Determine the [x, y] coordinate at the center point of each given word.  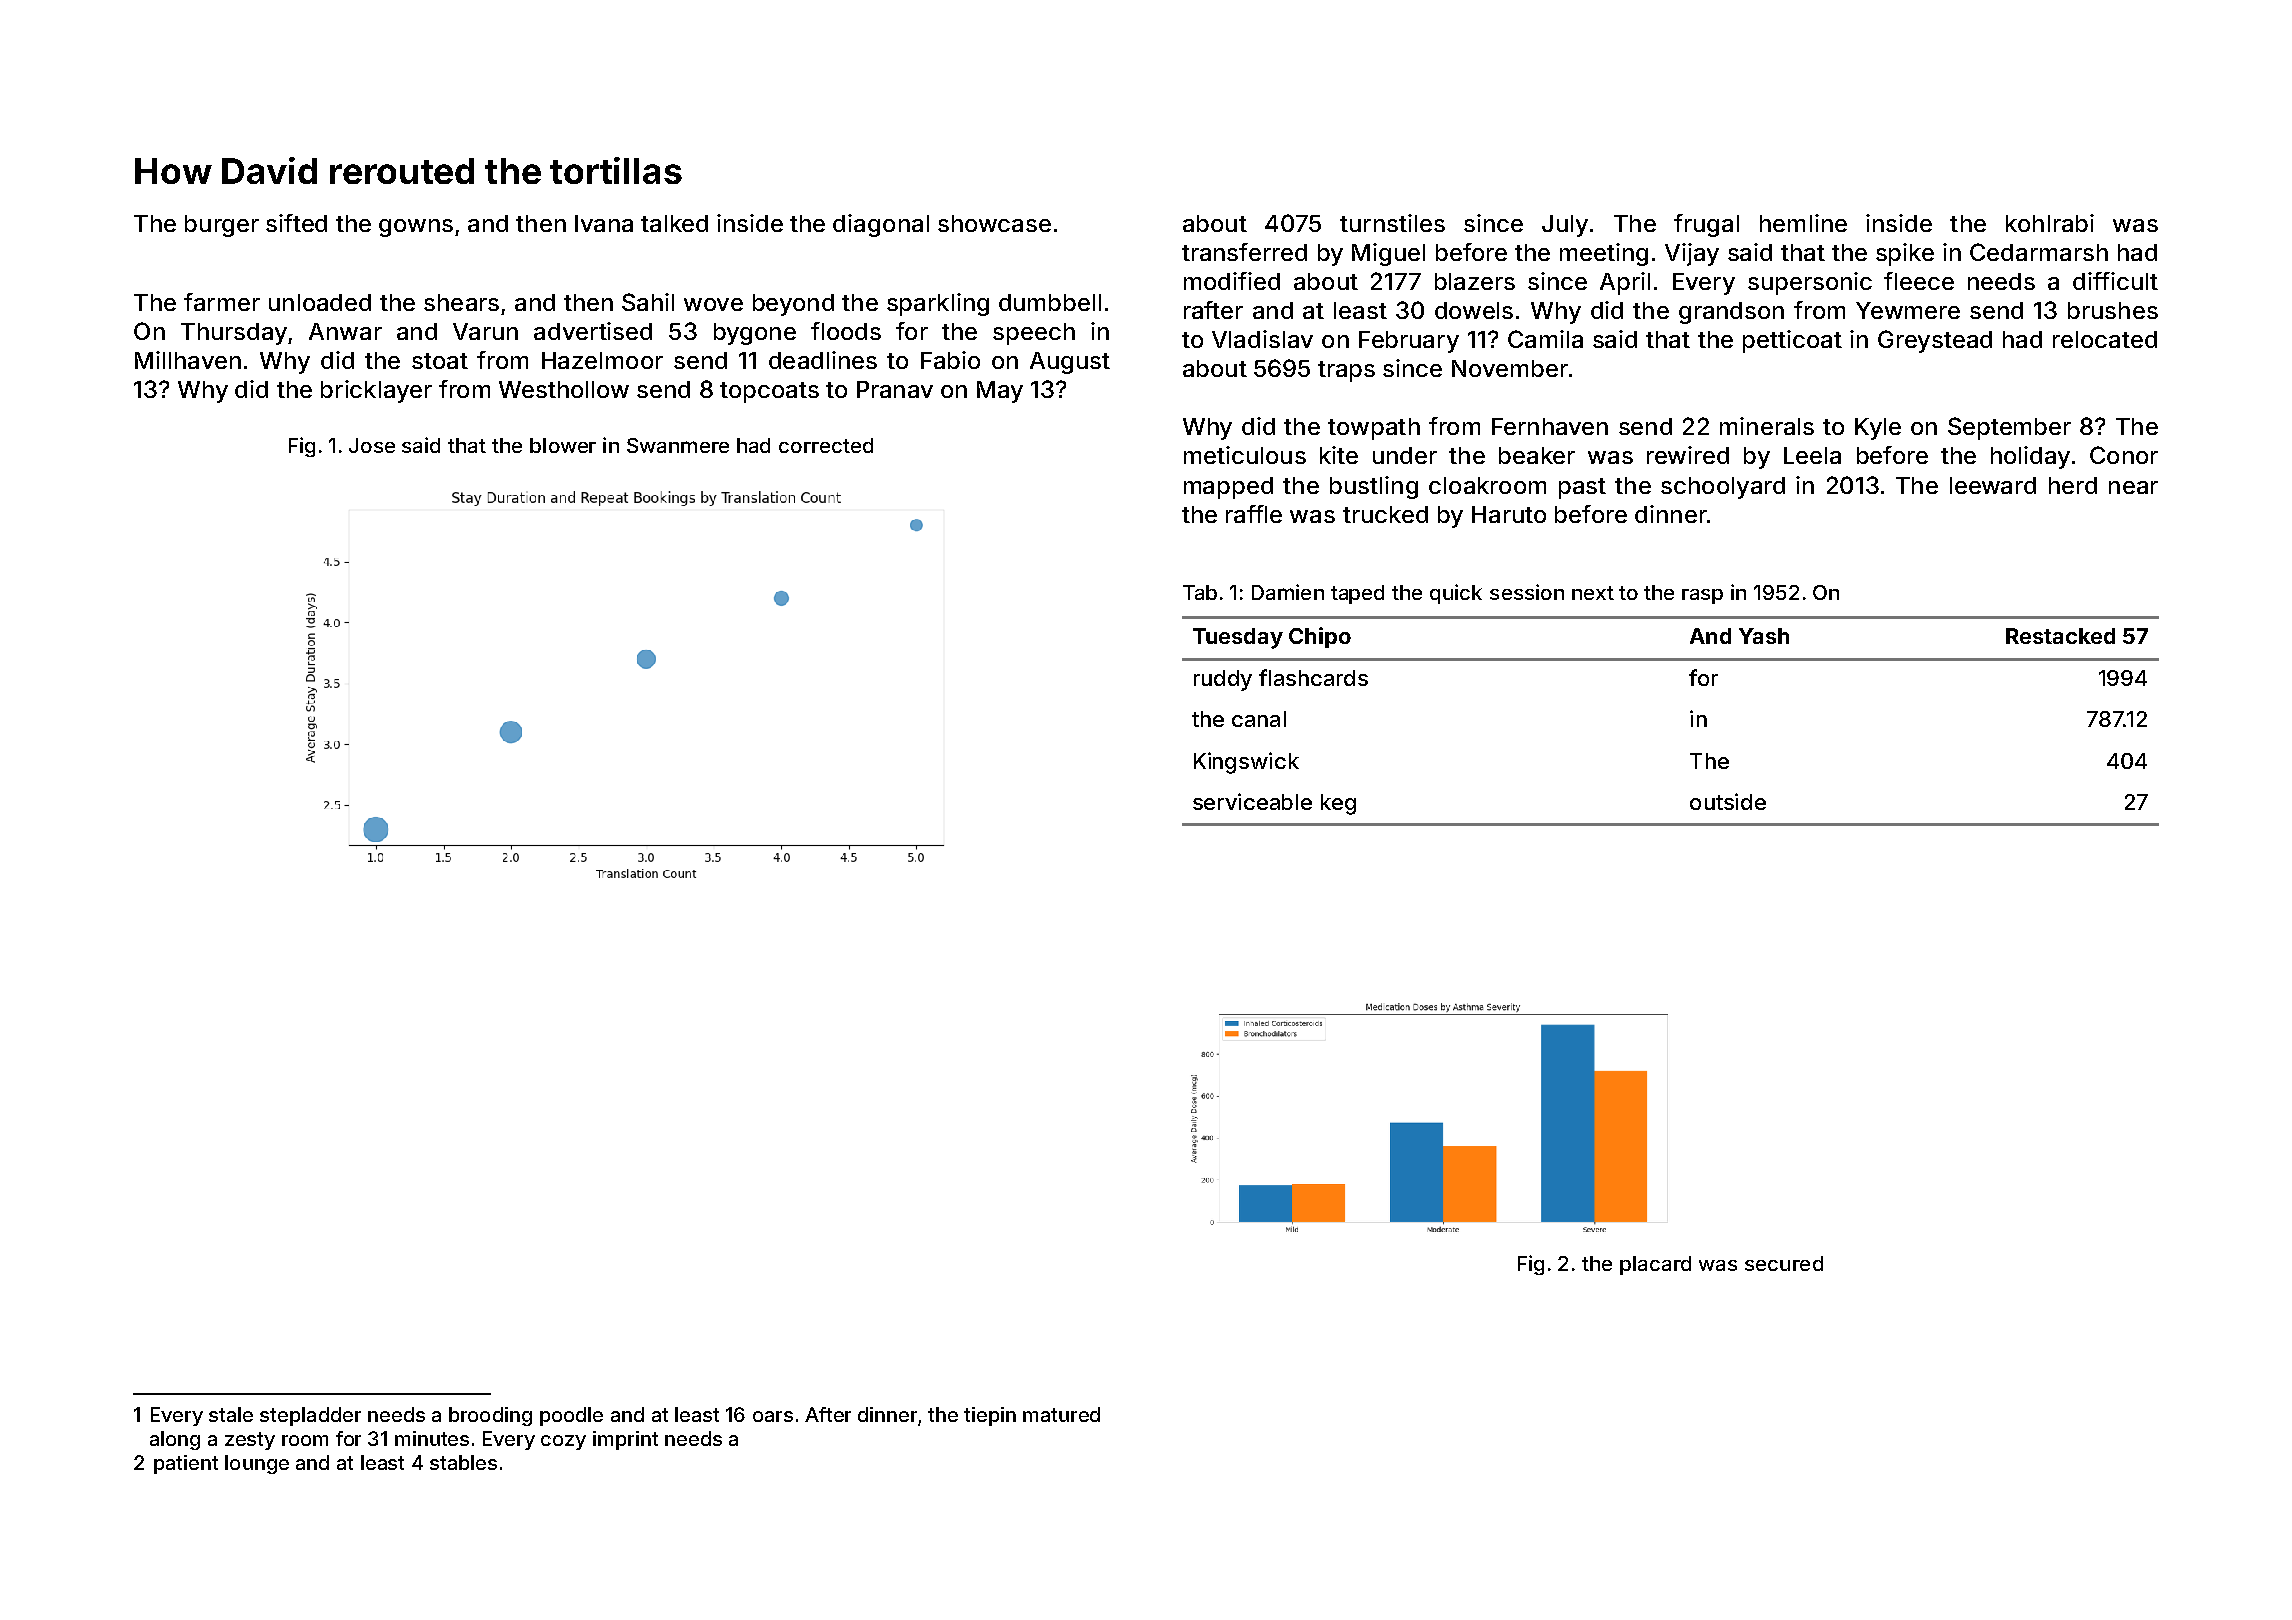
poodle [571, 1416]
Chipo [1320, 637]
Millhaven [188, 360]
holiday [2030, 457]
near [2133, 487]
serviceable [1252, 801]
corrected [826, 445]
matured [1061, 1414]
